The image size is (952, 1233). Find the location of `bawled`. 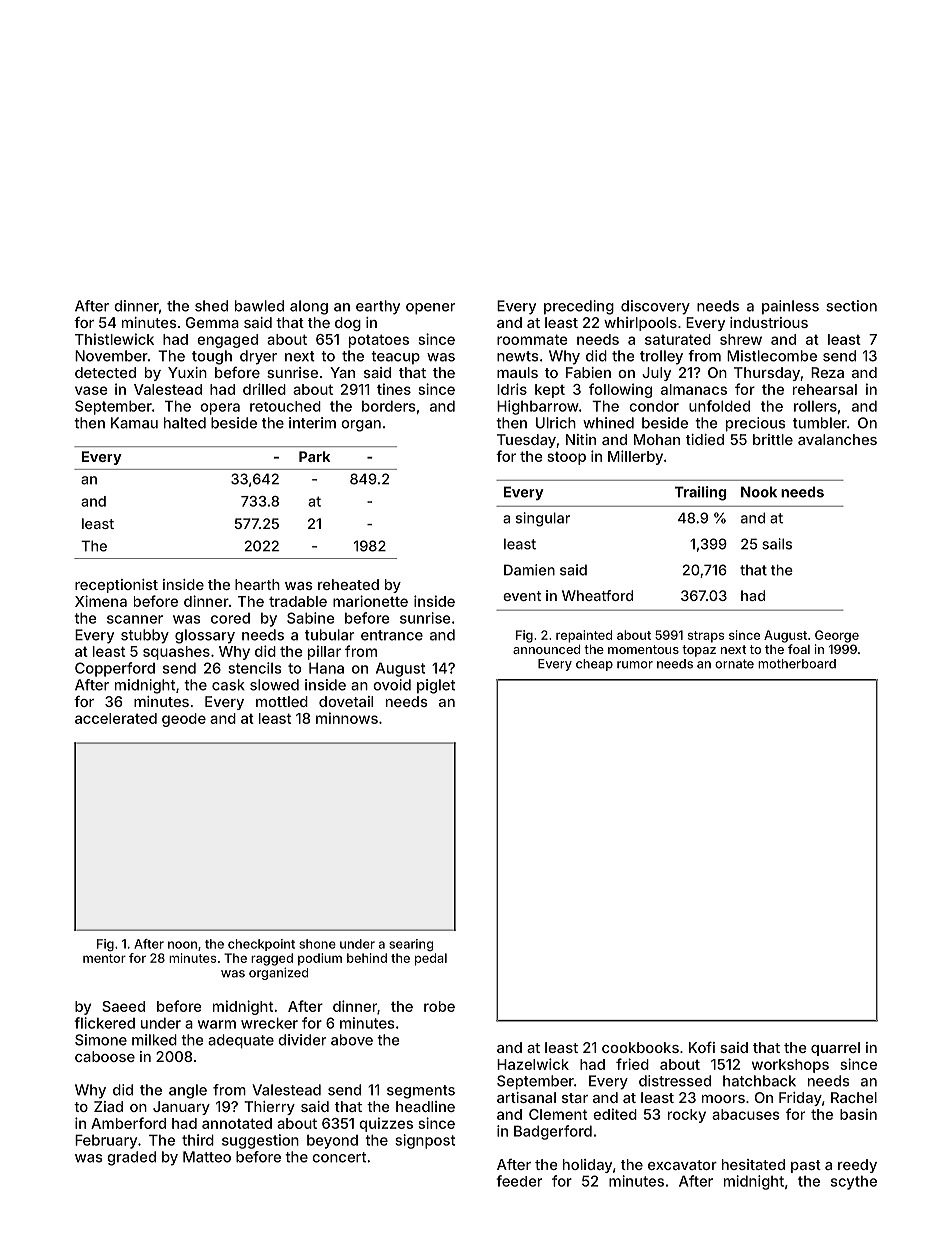

bawled is located at coordinates (259, 306).
